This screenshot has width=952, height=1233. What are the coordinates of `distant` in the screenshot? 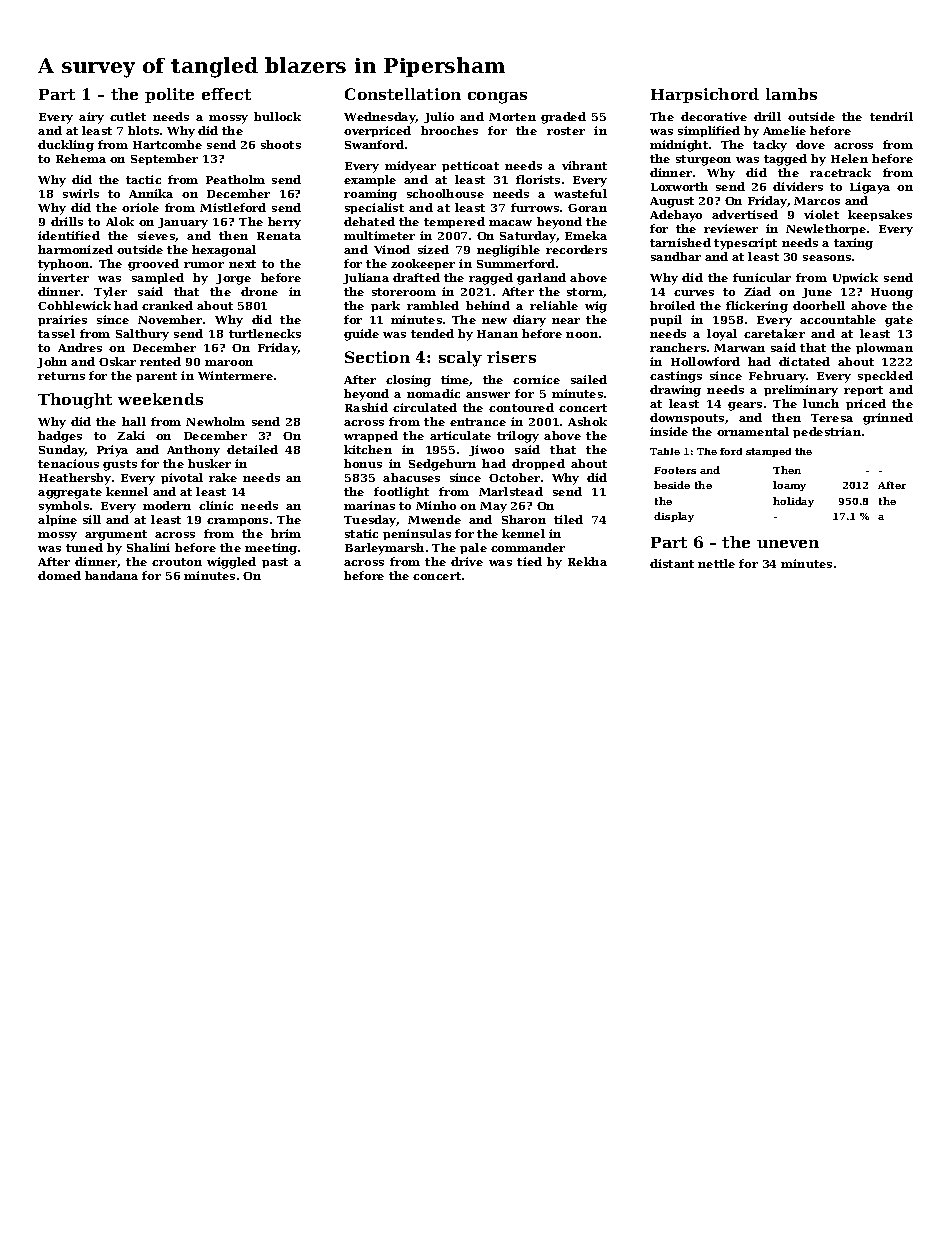 It's located at (672, 563).
